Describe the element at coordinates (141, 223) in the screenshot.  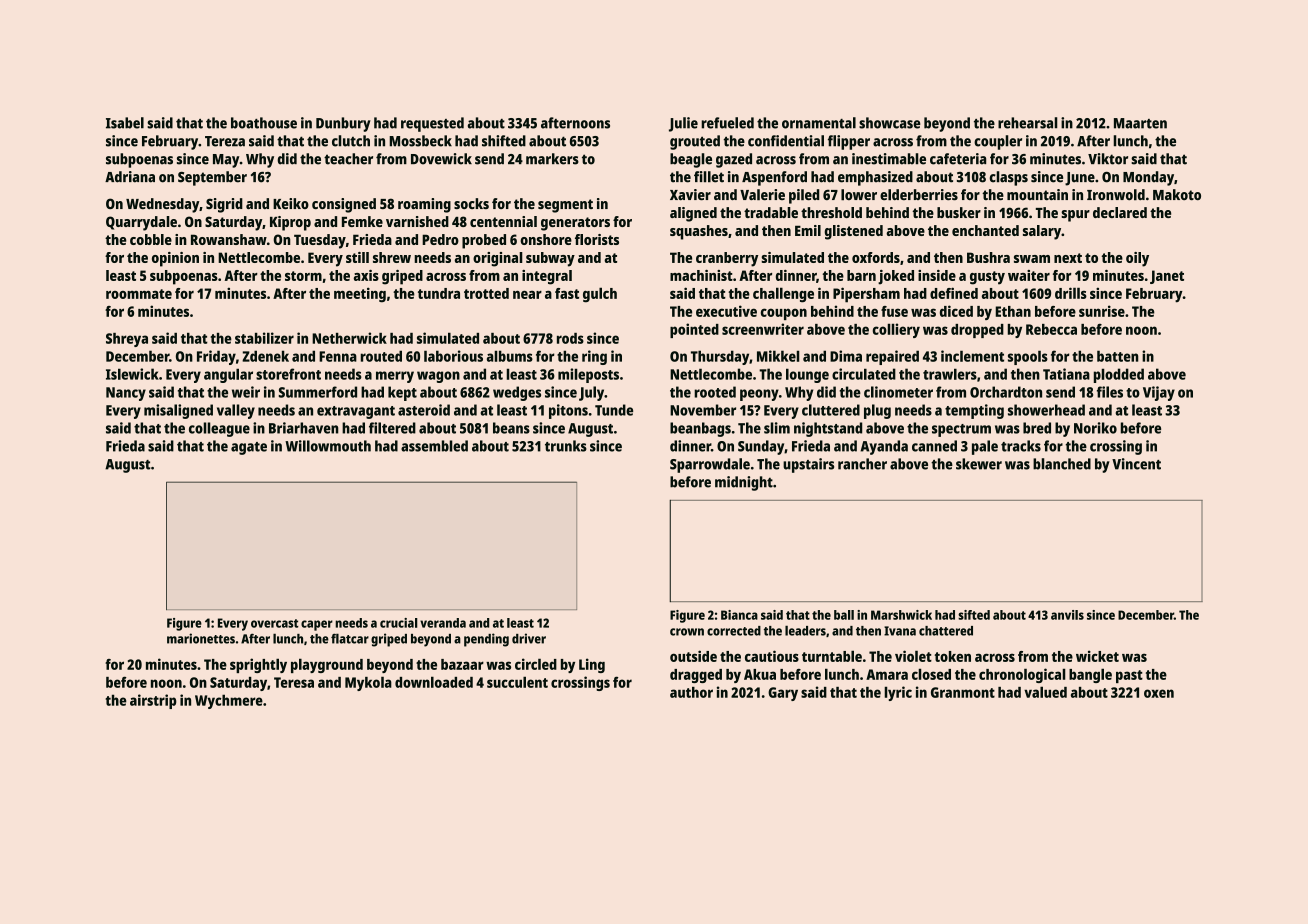
I see `Quarrydale` at that location.
